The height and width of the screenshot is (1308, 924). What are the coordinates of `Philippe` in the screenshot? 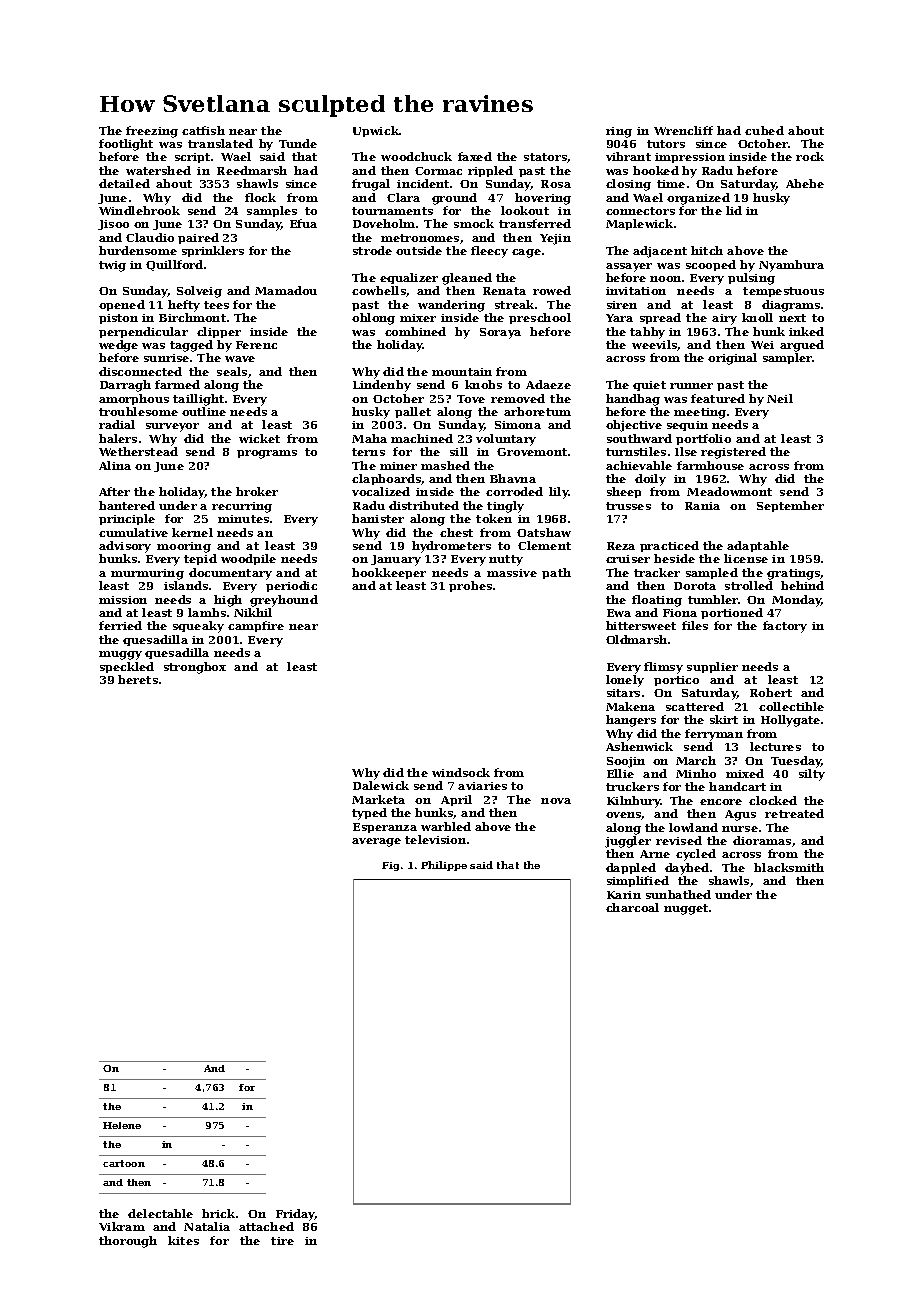 It's located at (444, 866).
